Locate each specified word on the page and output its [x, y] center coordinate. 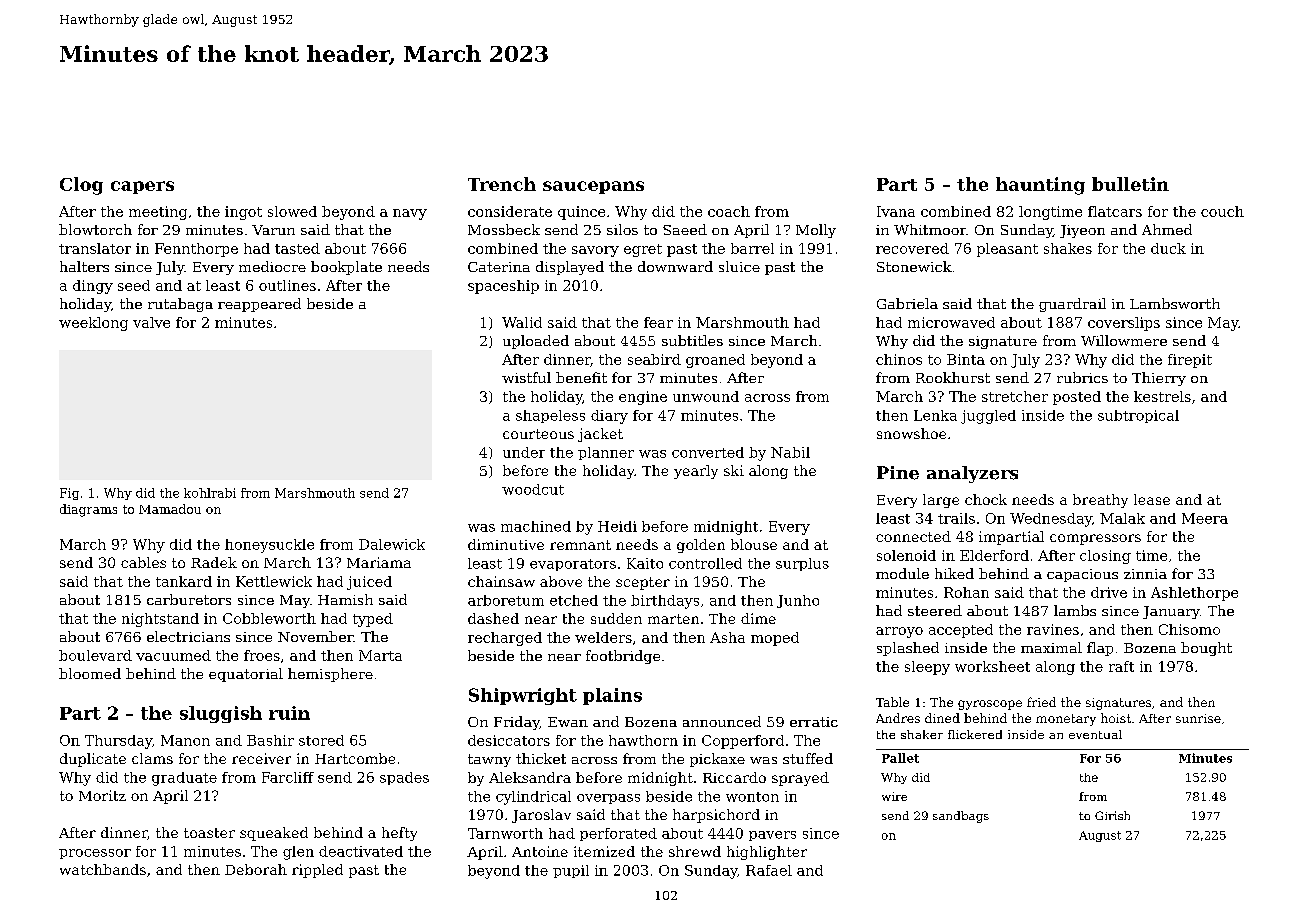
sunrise [1198, 718]
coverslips [1124, 324]
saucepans [593, 187]
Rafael [769, 870]
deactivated [361, 851]
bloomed [90, 673]
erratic [814, 722]
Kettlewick [274, 581]
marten [673, 619]
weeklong [93, 324]
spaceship [503, 287]
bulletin [1130, 184]
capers [142, 187]
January [1171, 612]
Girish [1112, 815]
